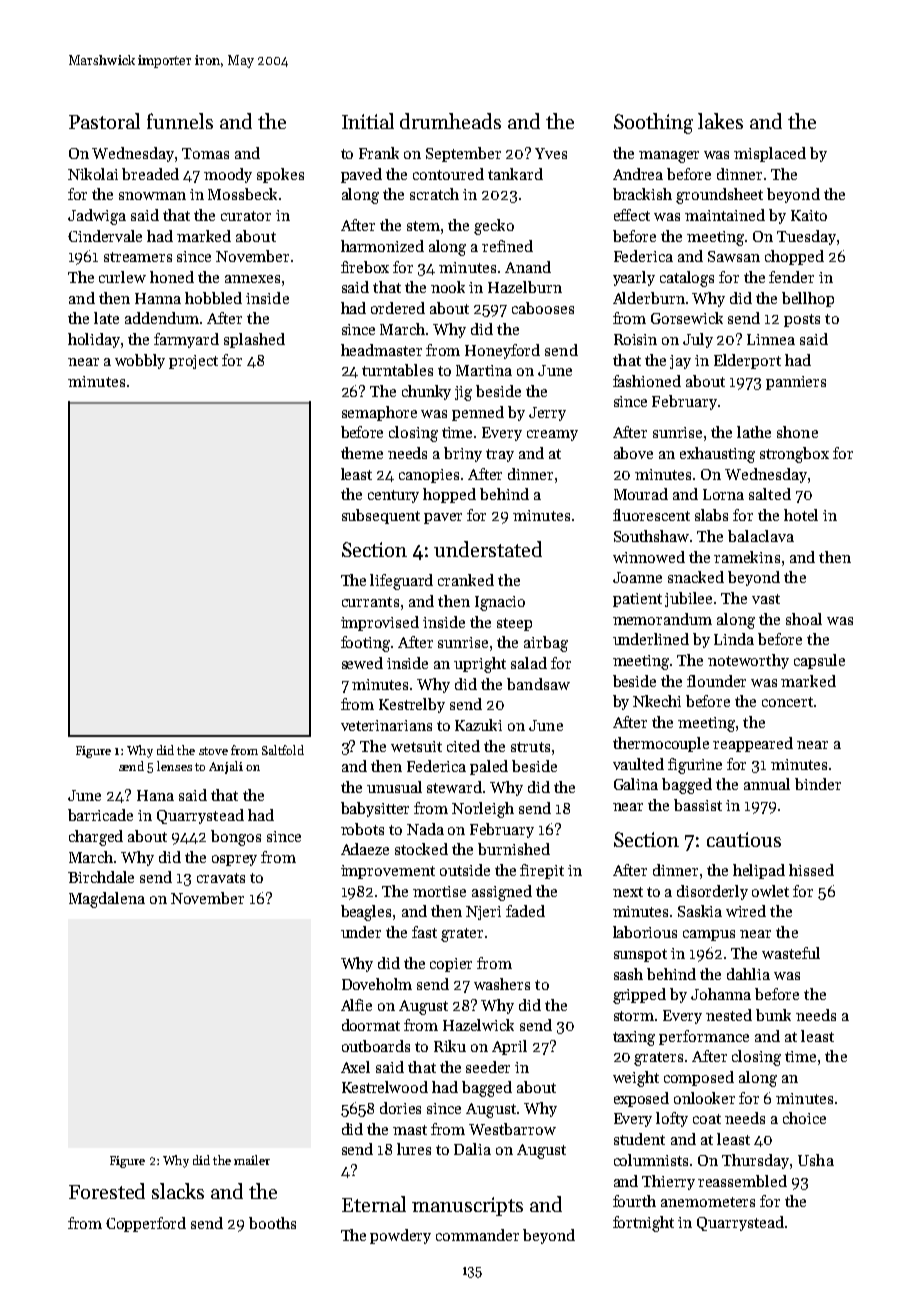 The height and width of the page is (1308, 924). I want to click on funnels, so click(180, 121).
